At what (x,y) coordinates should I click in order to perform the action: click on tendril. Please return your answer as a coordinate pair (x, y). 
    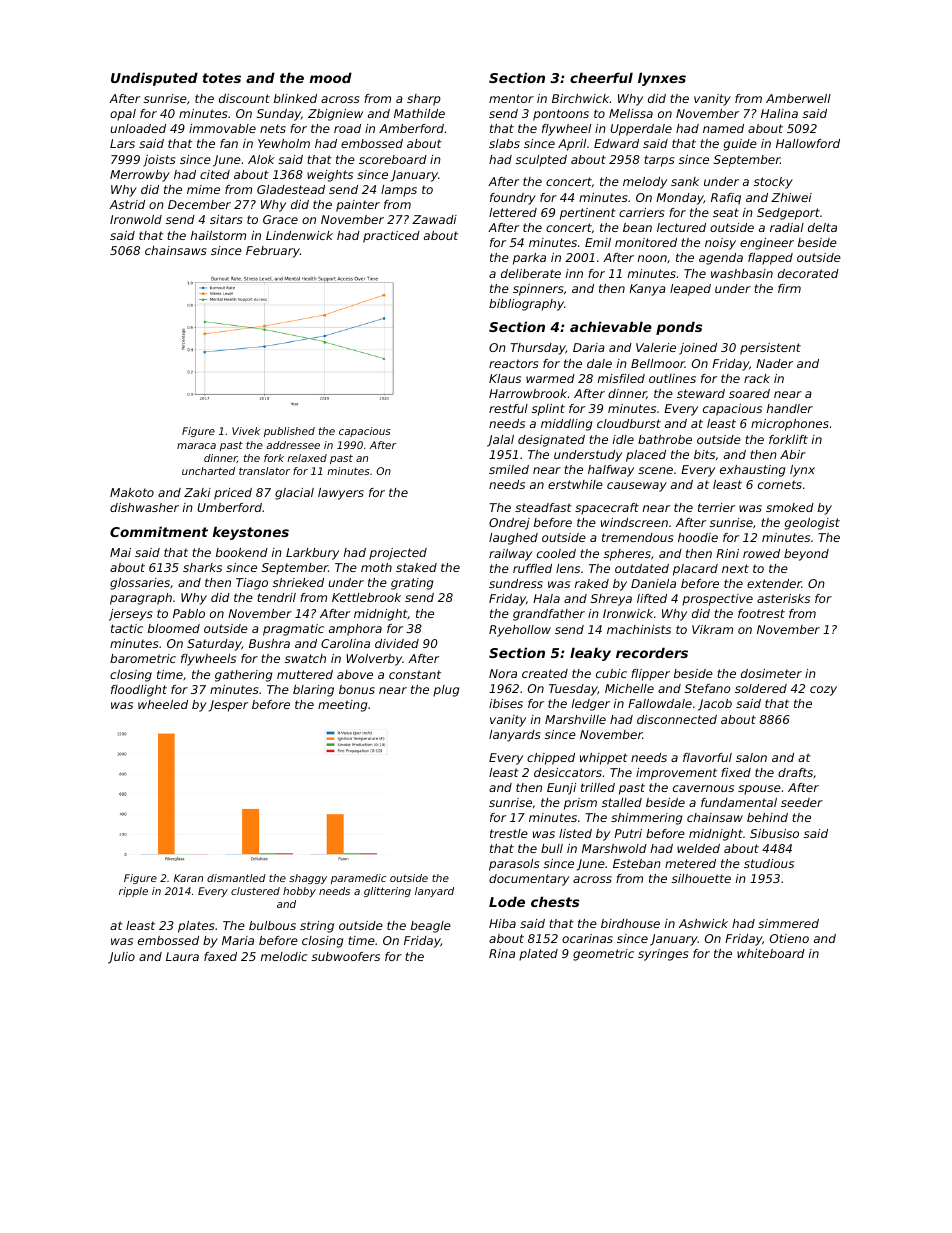
    Looking at the image, I should click on (276, 597).
